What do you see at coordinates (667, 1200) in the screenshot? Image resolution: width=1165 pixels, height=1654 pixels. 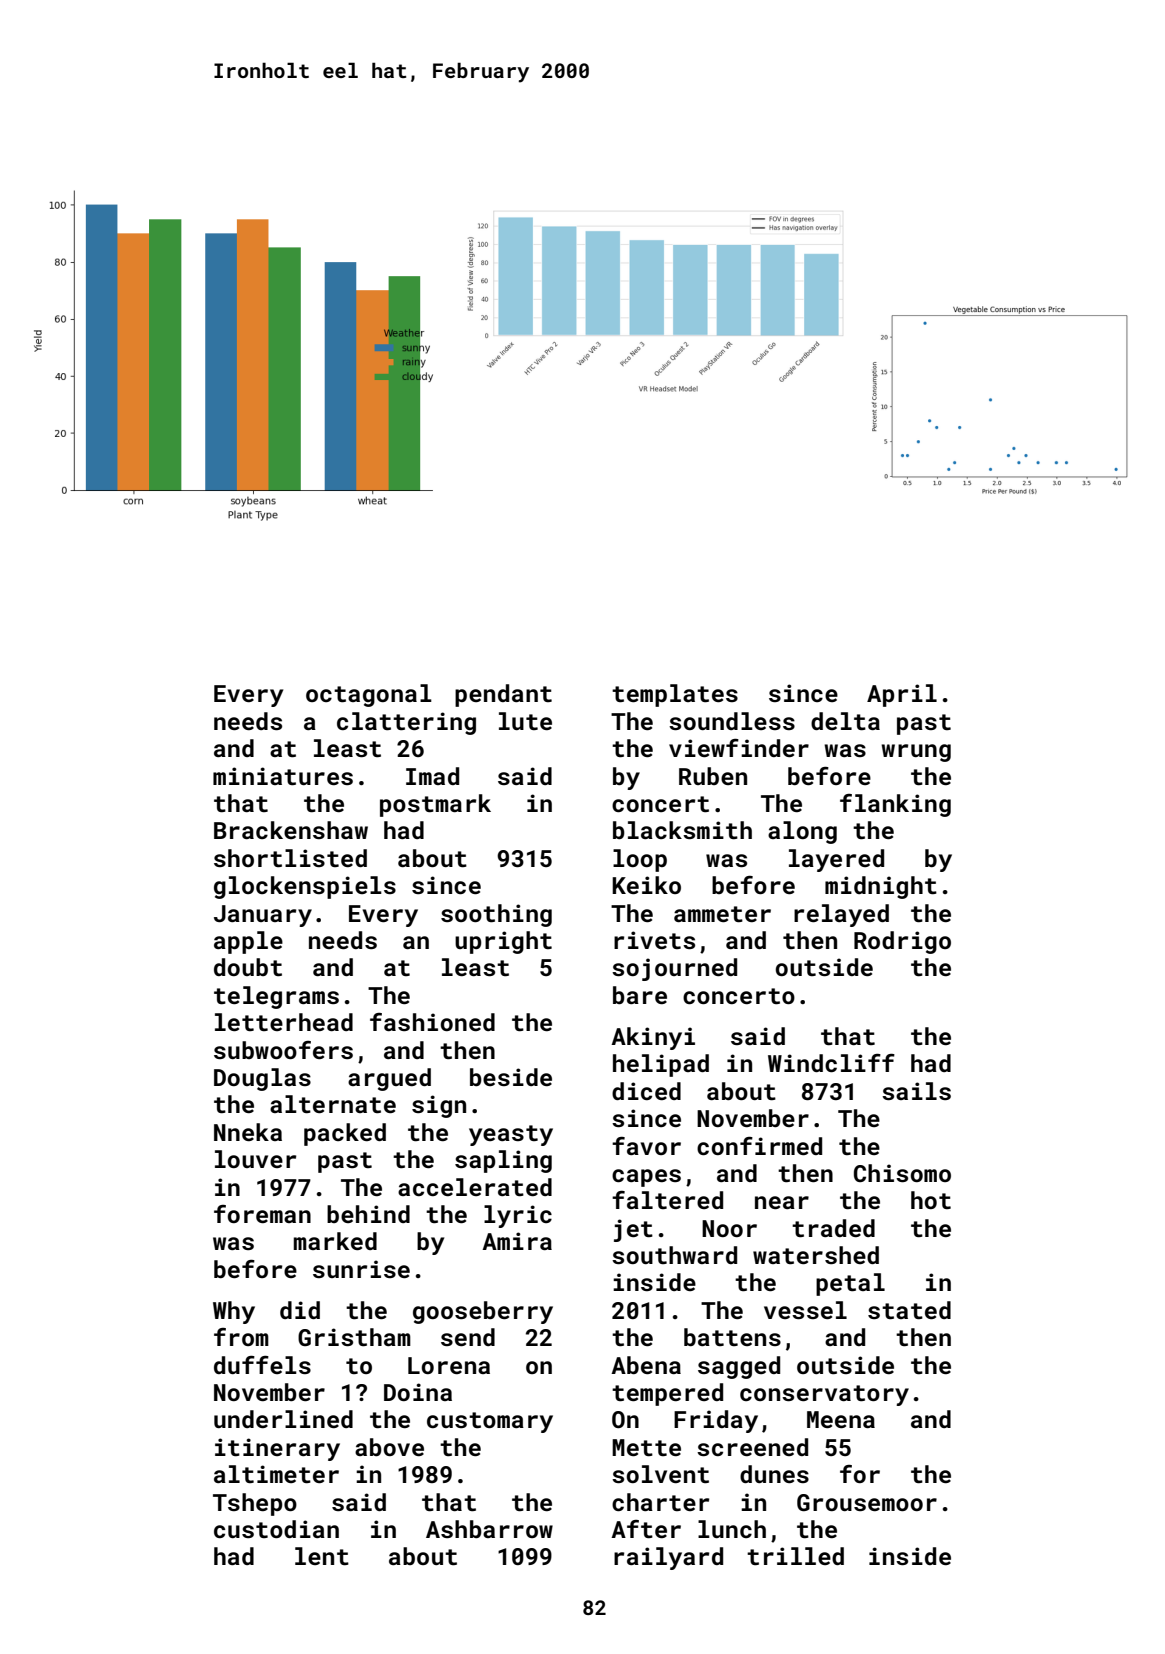 I see `faltered` at bounding box center [667, 1200].
